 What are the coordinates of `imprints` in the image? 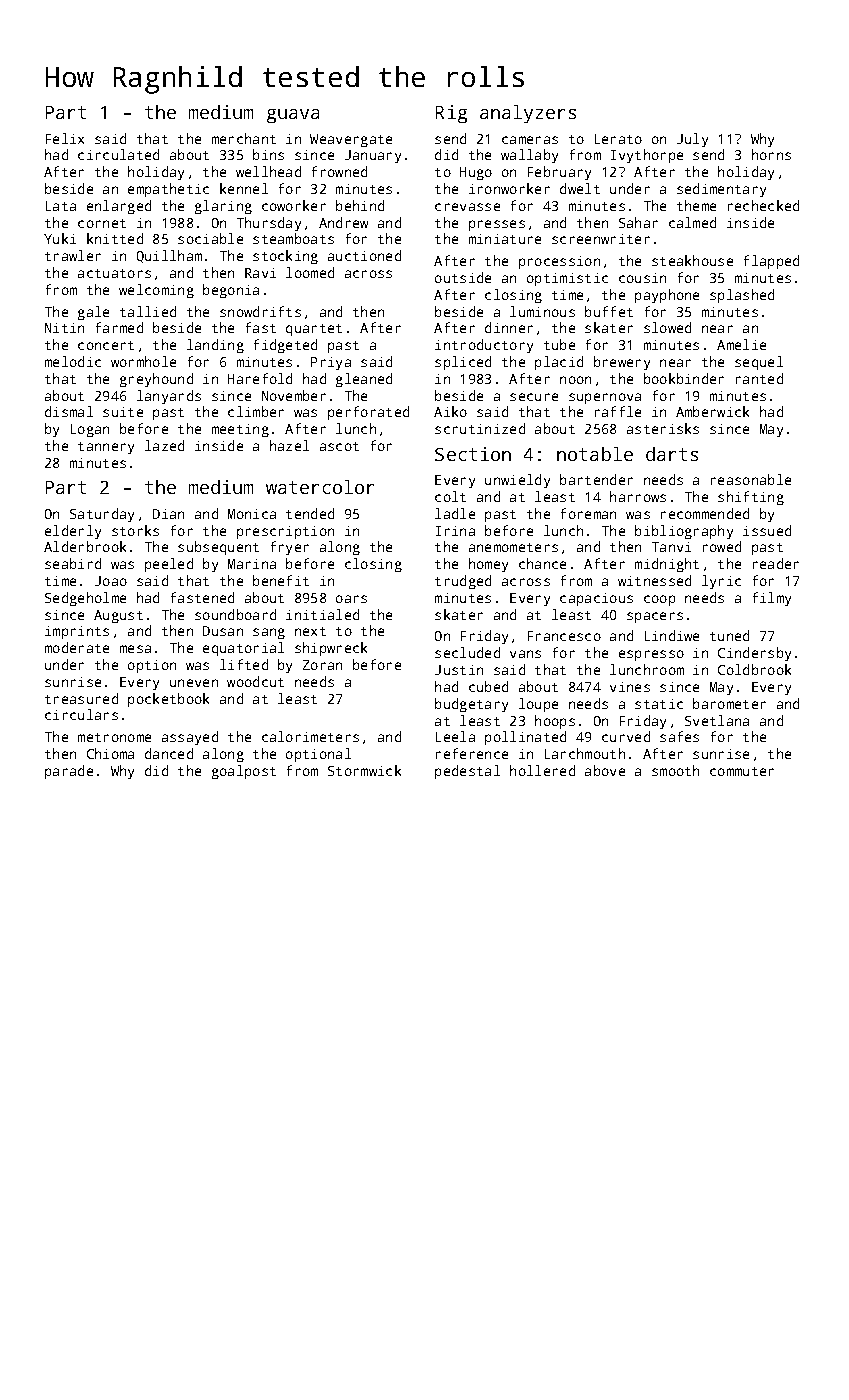 It's located at (77, 632).
